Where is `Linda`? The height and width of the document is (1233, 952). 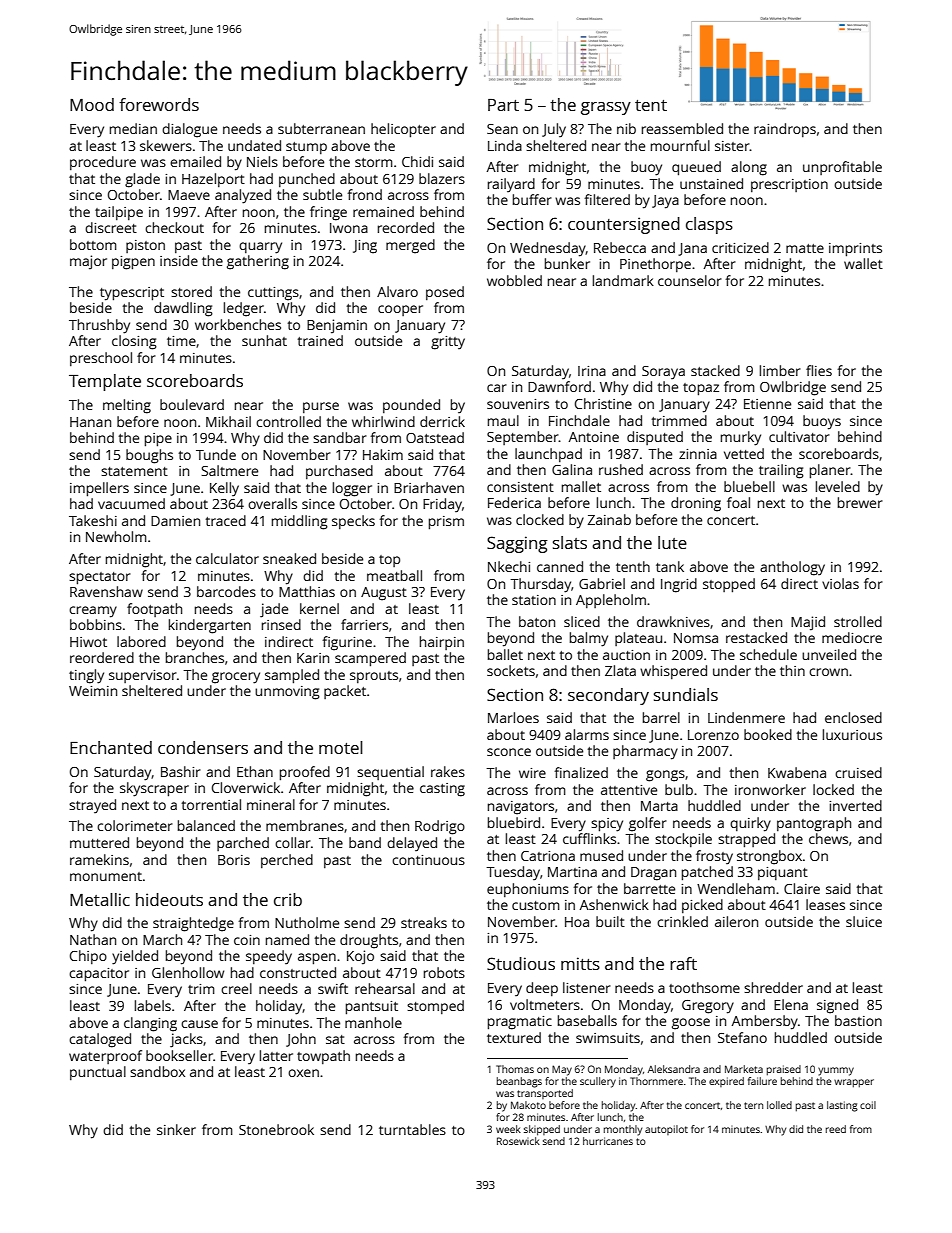
Linda is located at coordinates (505, 145).
